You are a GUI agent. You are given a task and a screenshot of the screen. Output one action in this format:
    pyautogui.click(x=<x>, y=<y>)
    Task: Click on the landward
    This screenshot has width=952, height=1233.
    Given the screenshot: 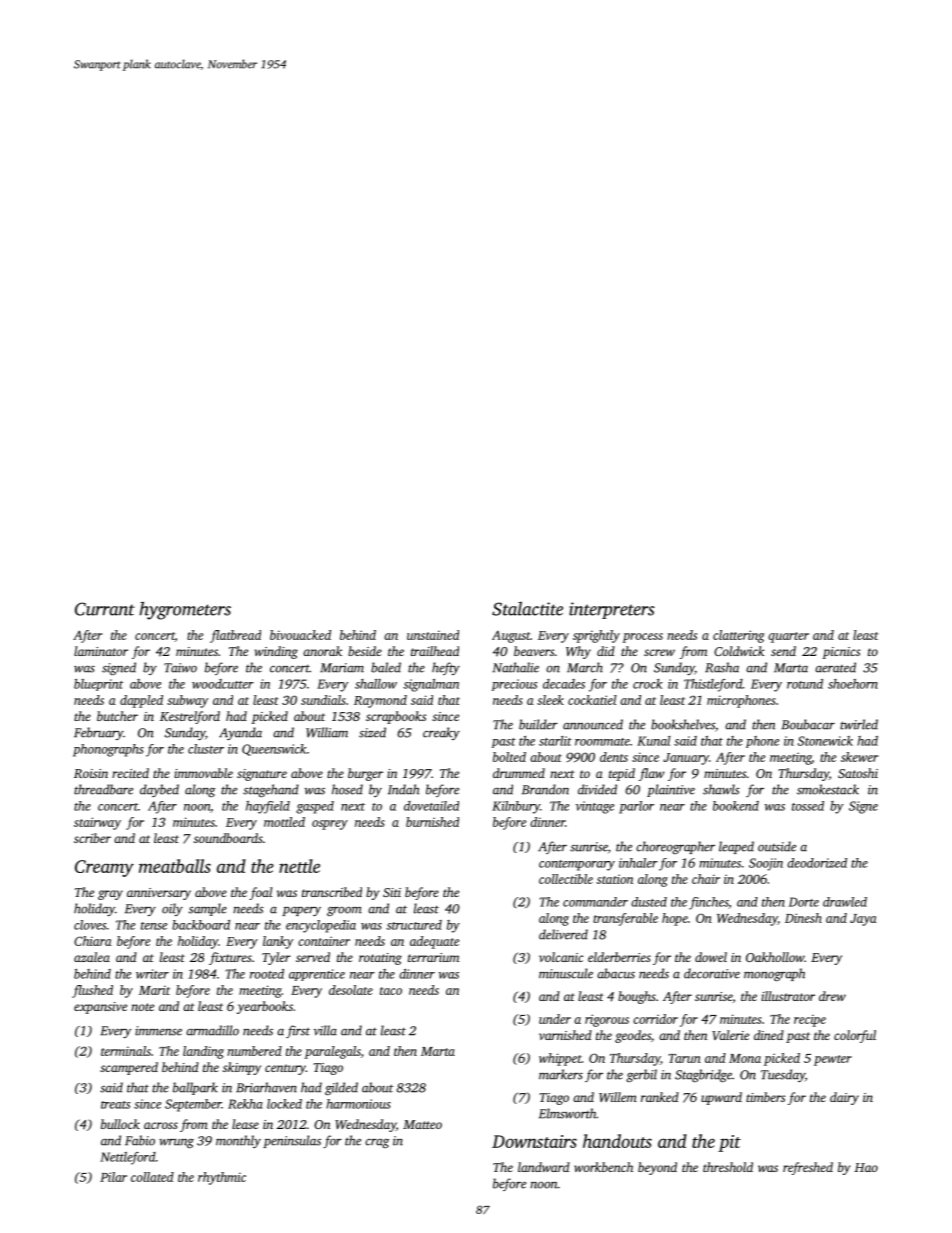 What is the action you would take?
    pyautogui.click(x=544, y=1167)
